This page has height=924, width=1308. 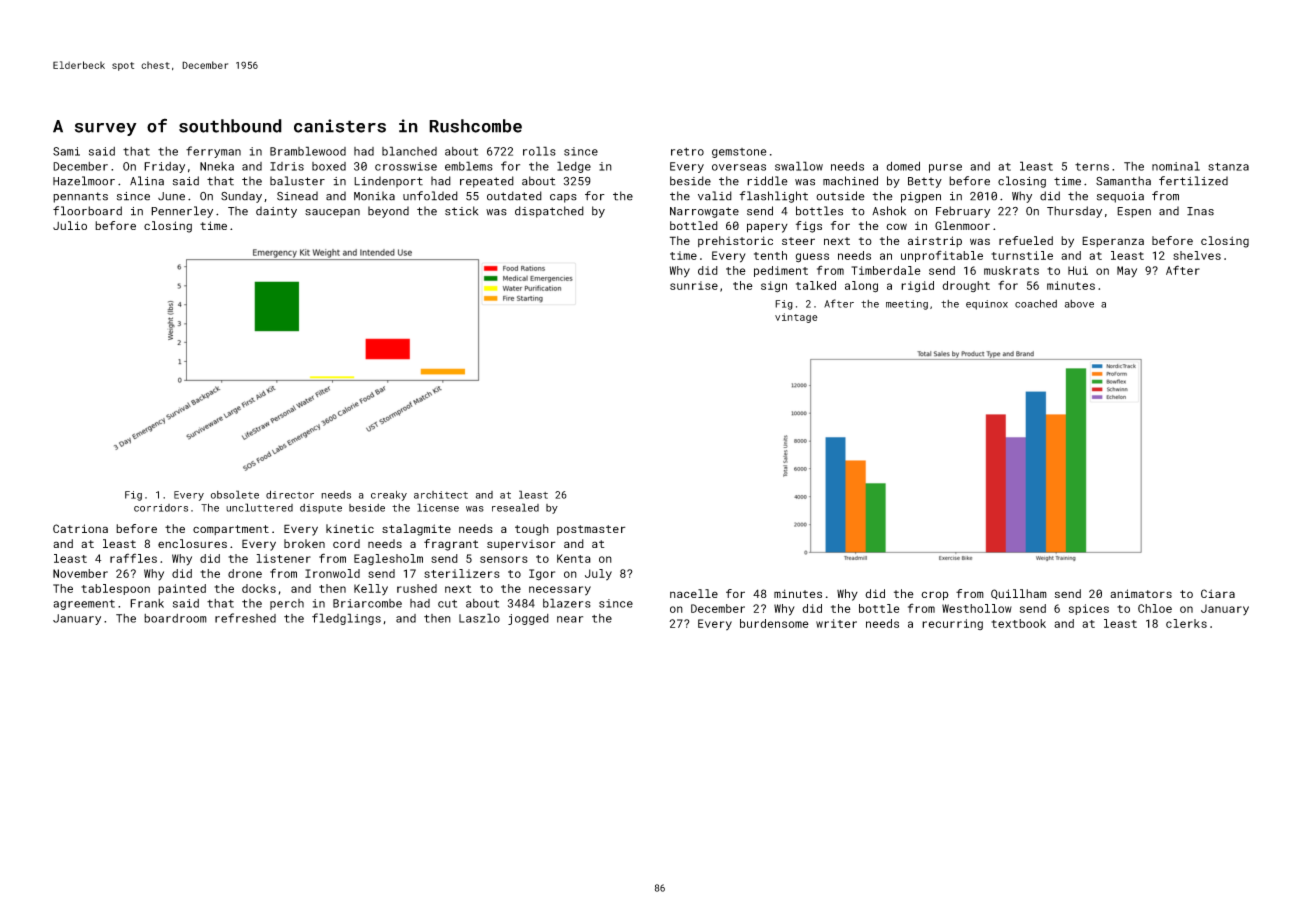 What do you see at coordinates (574, 558) in the page?
I see `Kenta` at bounding box center [574, 558].
